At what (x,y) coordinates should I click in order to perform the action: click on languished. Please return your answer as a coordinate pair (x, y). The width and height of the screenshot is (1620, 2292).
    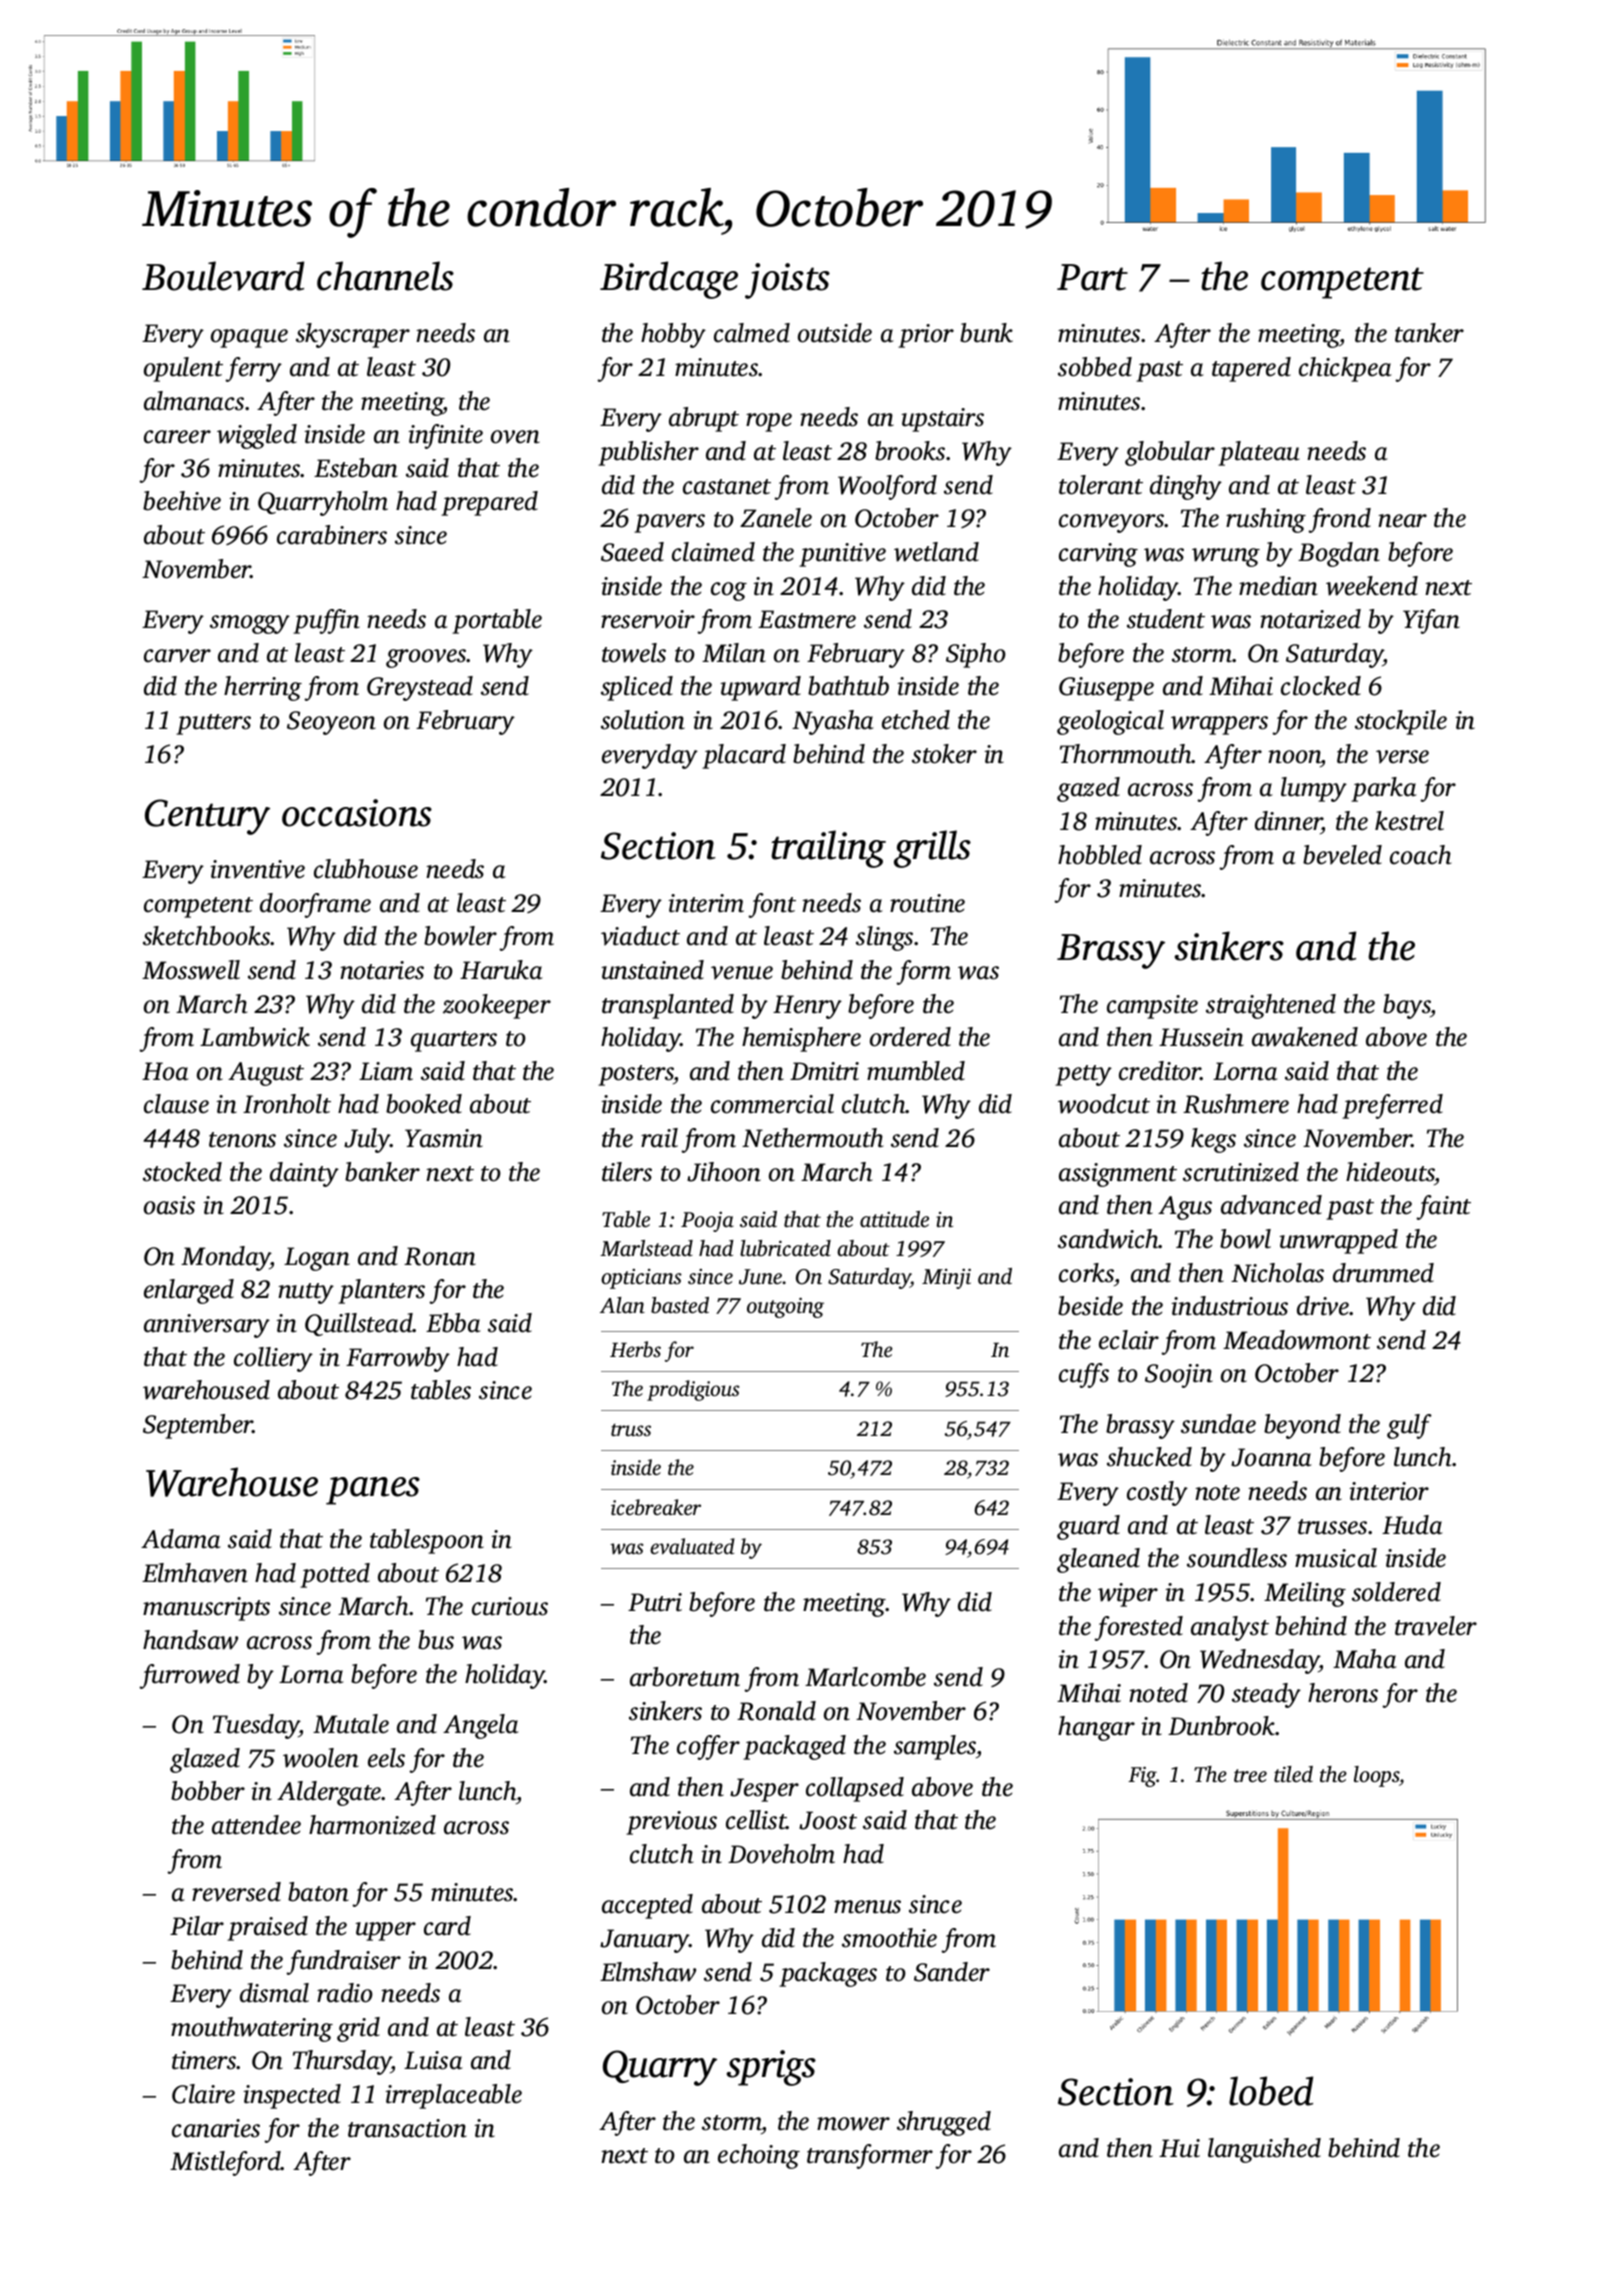
    Looking at the image, I should click on (1264, 2150).
